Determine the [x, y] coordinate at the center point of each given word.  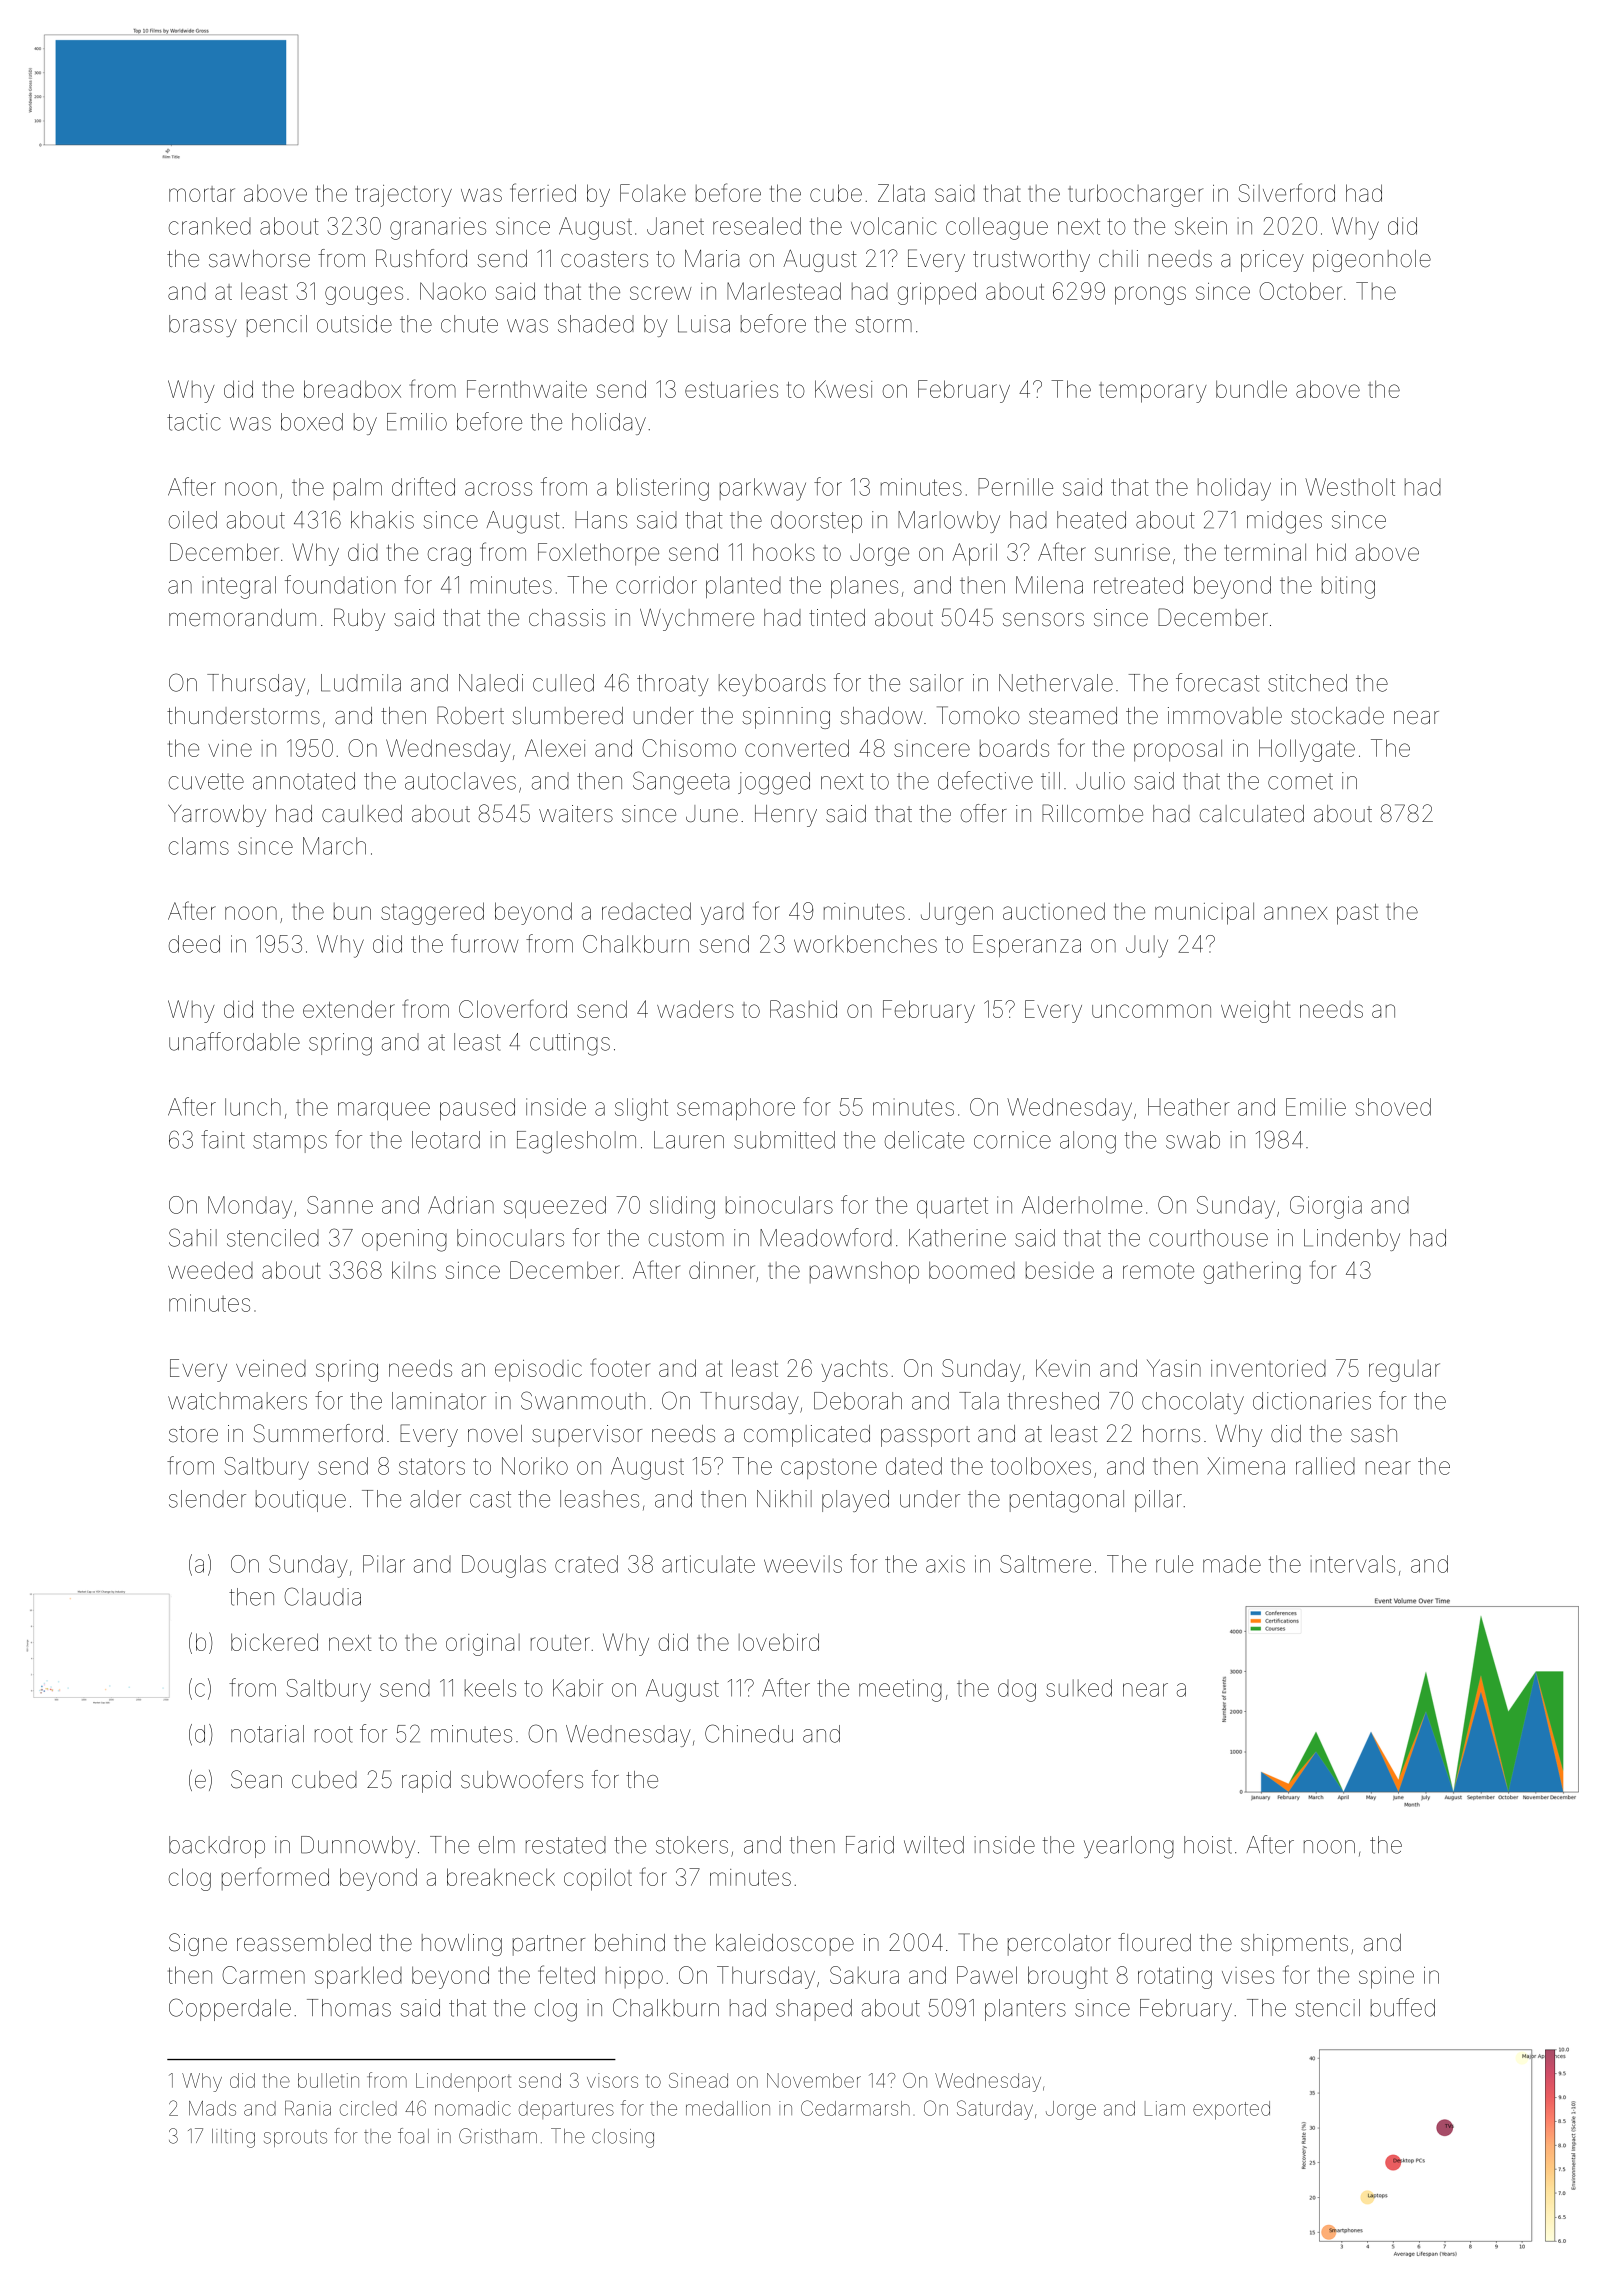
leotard [446, 1140]
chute [469, 324]
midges [1284, 522]
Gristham [498, 2136]
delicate [924, 1140]
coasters [604, 259]
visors [612, 2080]
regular [1404, 1371]
